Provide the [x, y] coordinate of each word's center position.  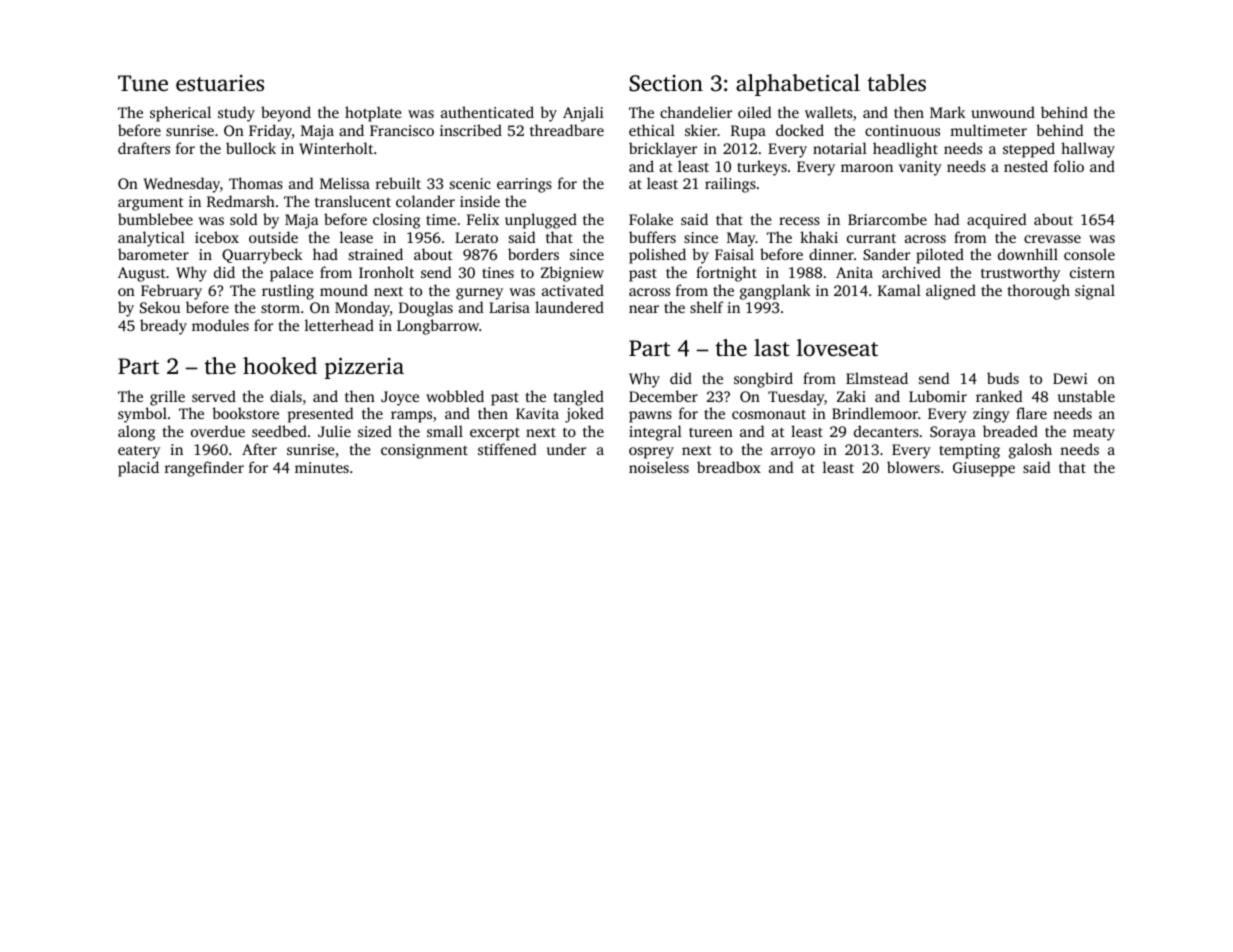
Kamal [899, 290]
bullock [251, 148]
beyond [286, 114]
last [772, 348]
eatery [139, 452]
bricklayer [663, 150]
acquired [996, 221]
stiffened [507, 449]
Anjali [583, 114]
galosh [1030, 451]
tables [896, 83]
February [171, 292]
